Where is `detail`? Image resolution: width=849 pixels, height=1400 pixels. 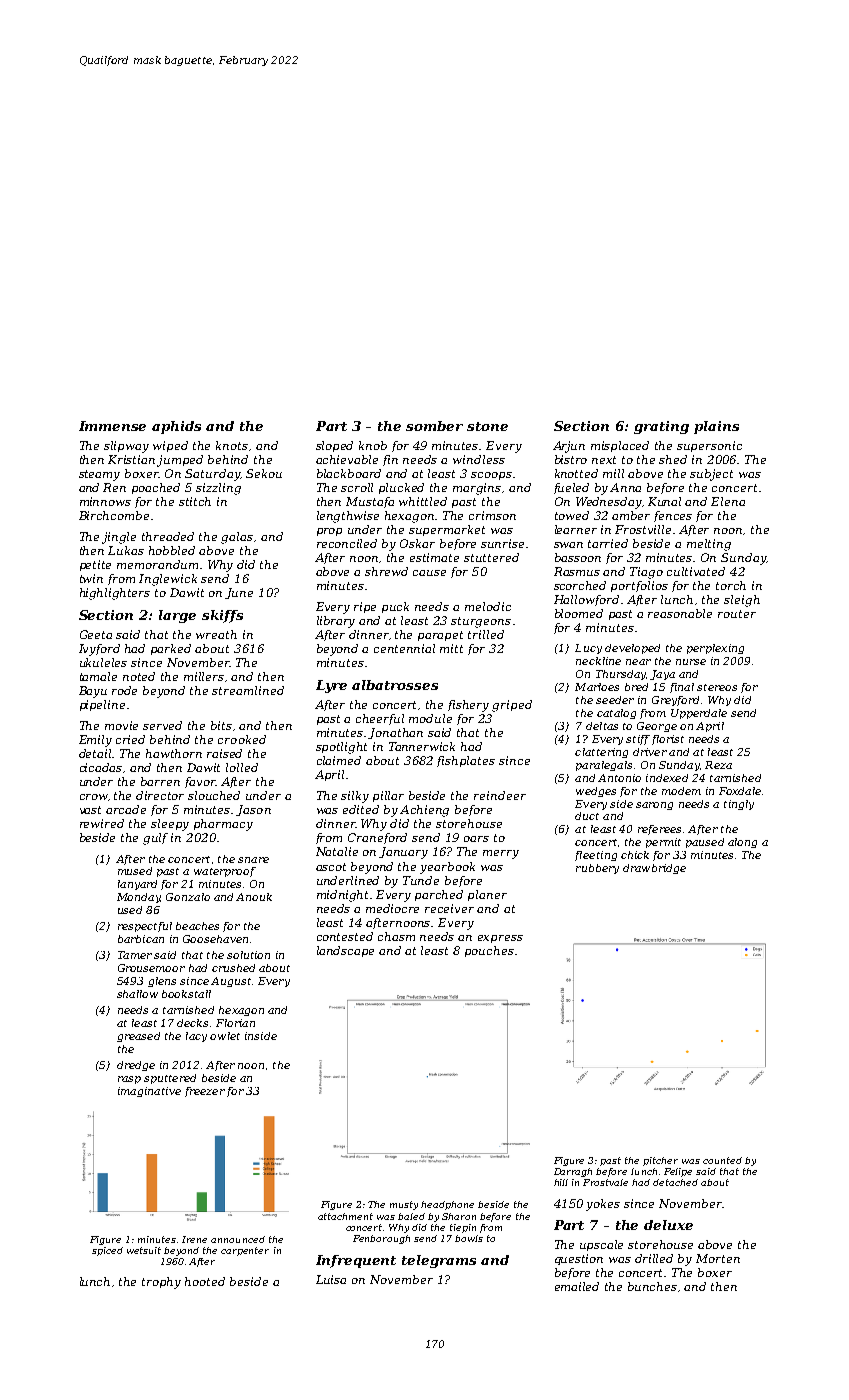
detail is located at coordinates (96, 753).
